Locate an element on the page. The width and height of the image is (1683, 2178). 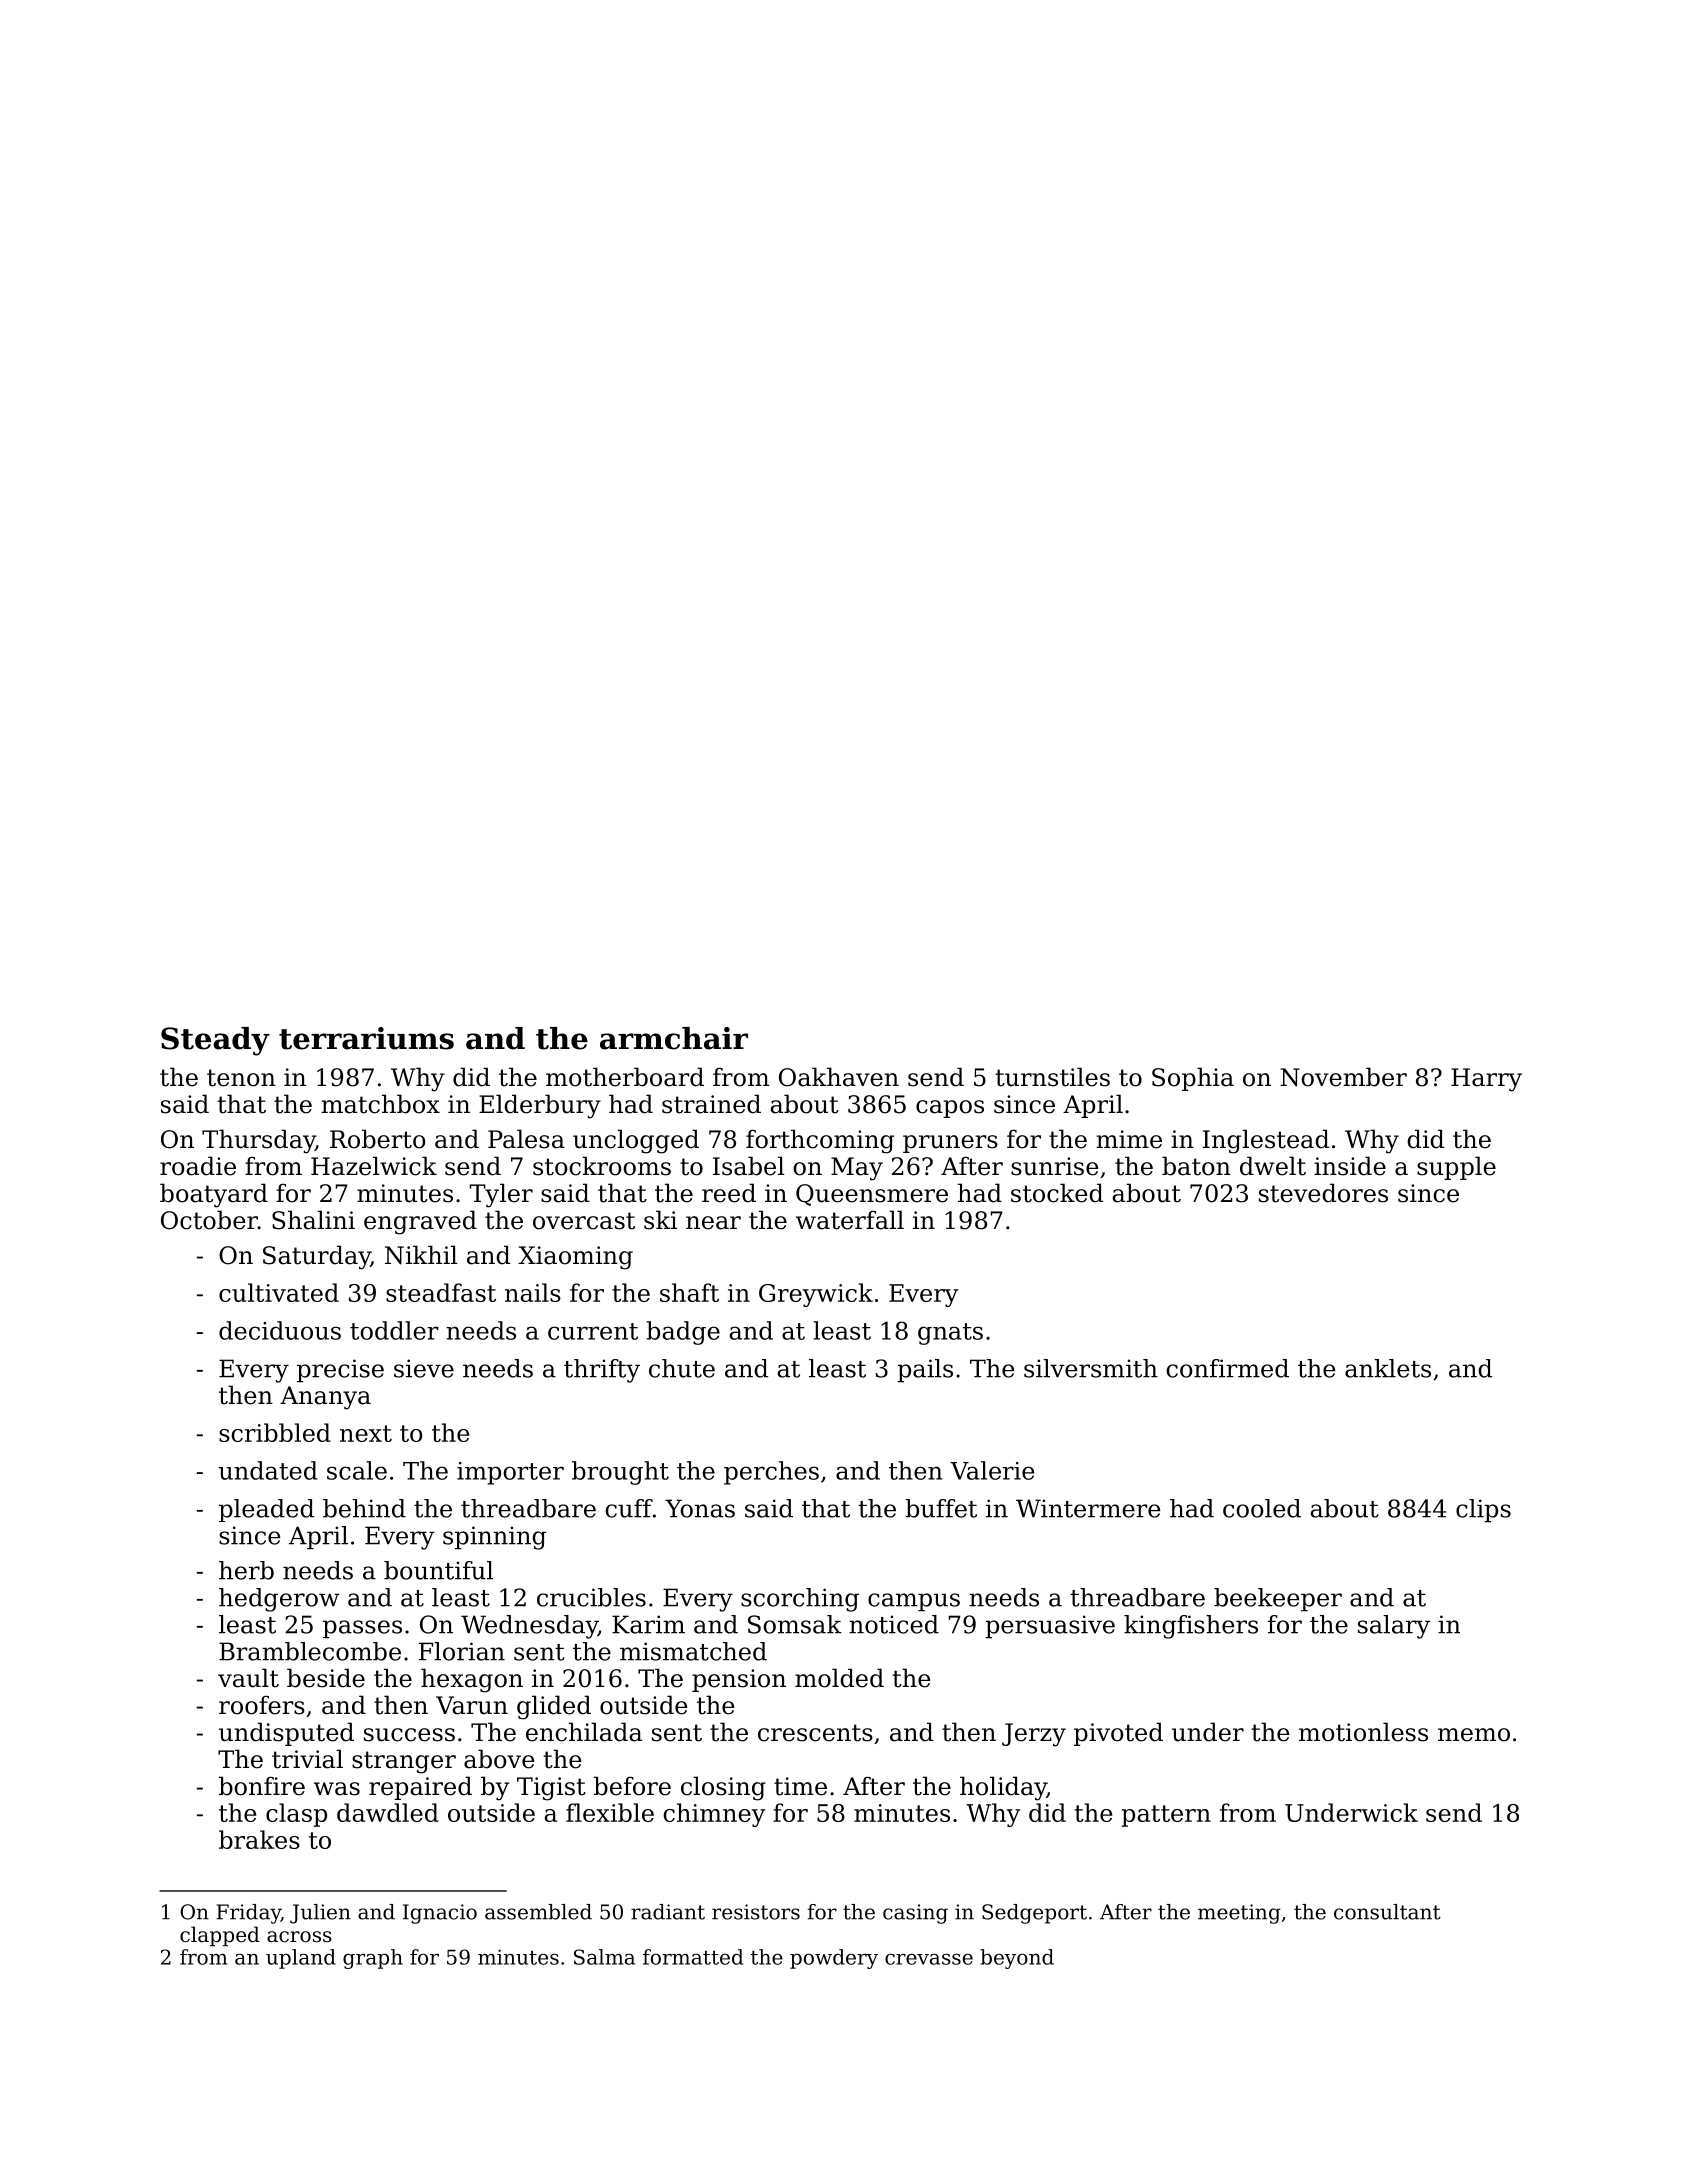
matchbox is located at coordinates (380, 1104).
